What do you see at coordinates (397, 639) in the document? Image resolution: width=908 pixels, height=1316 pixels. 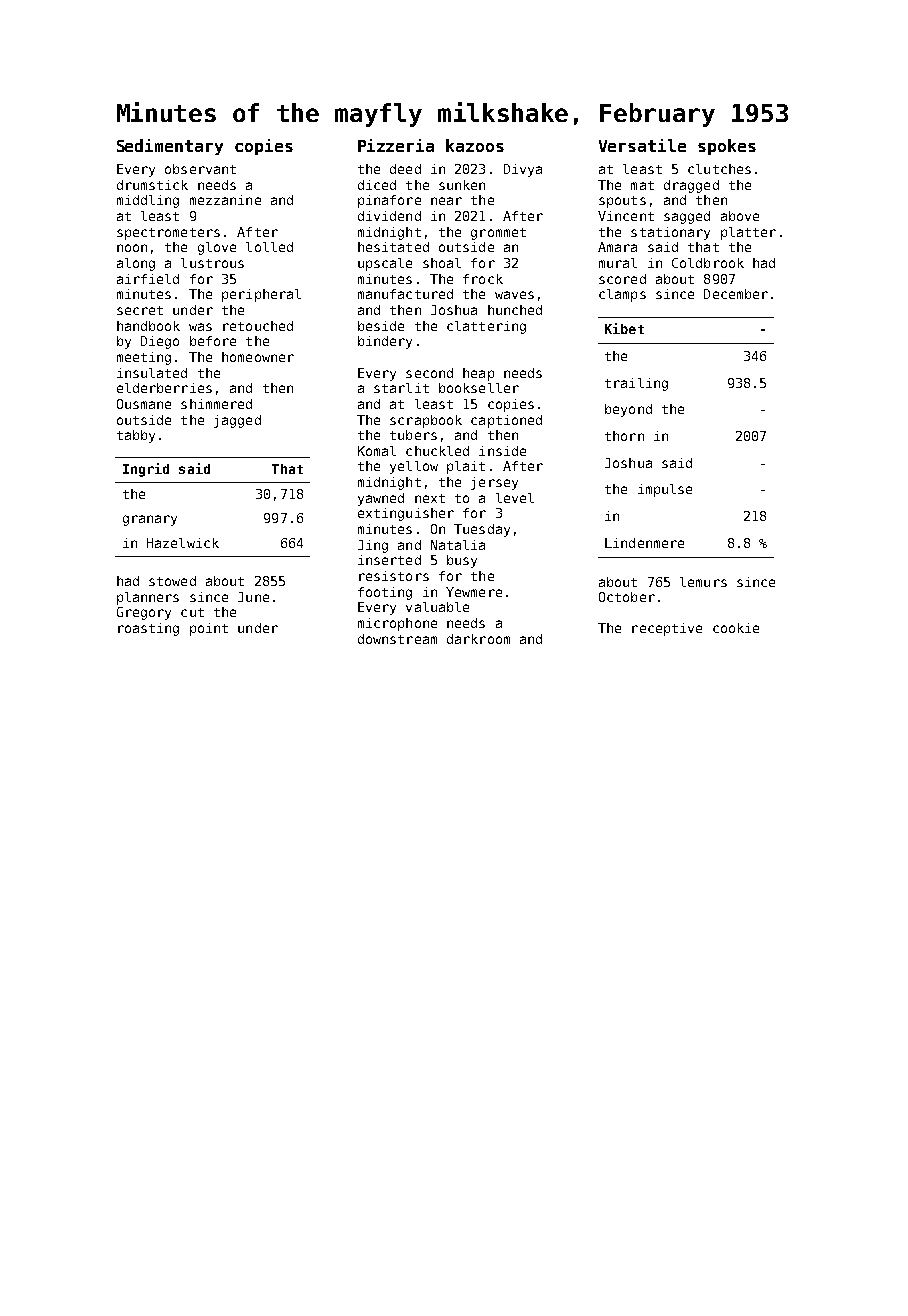 I see `downstream` at bounding box center [397, 639].
